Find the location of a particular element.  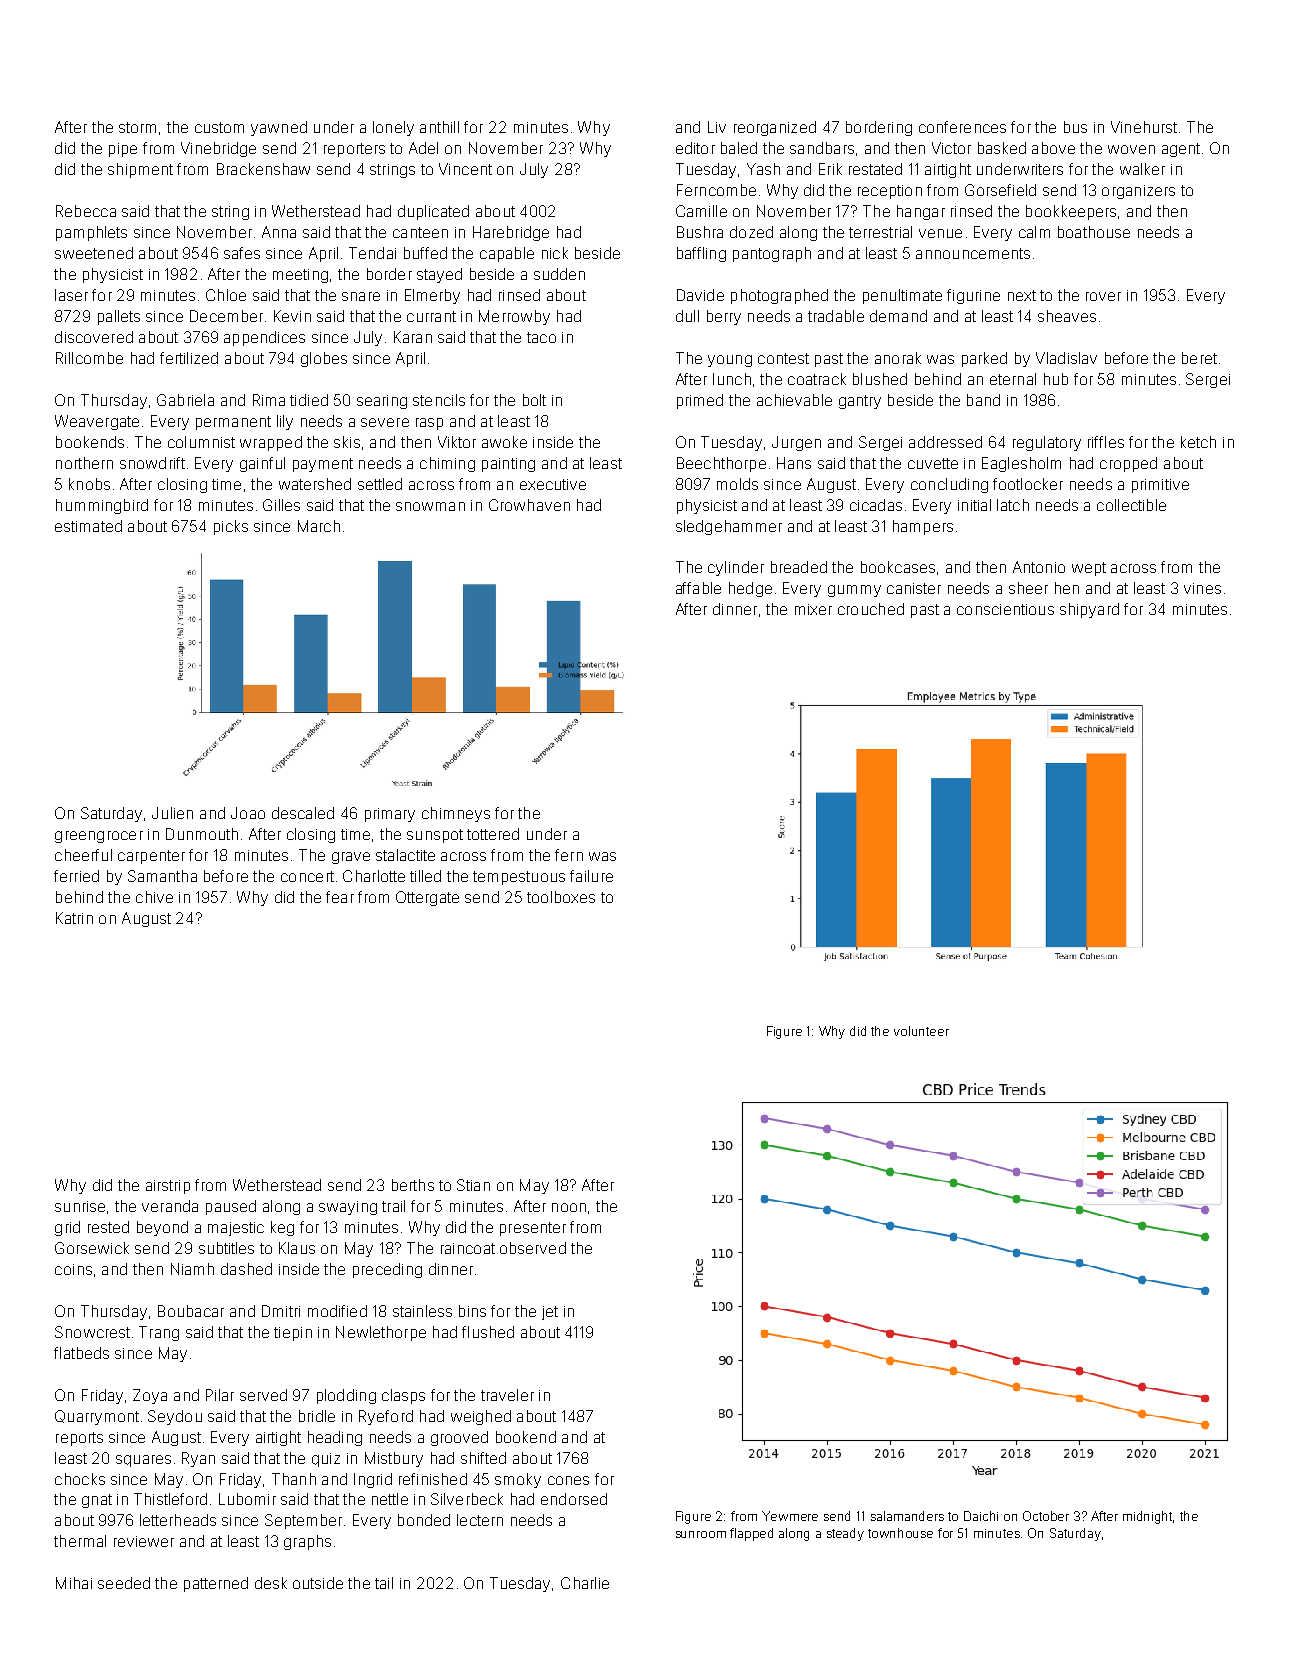

Rebecca is located at coordinates (86, 211).
